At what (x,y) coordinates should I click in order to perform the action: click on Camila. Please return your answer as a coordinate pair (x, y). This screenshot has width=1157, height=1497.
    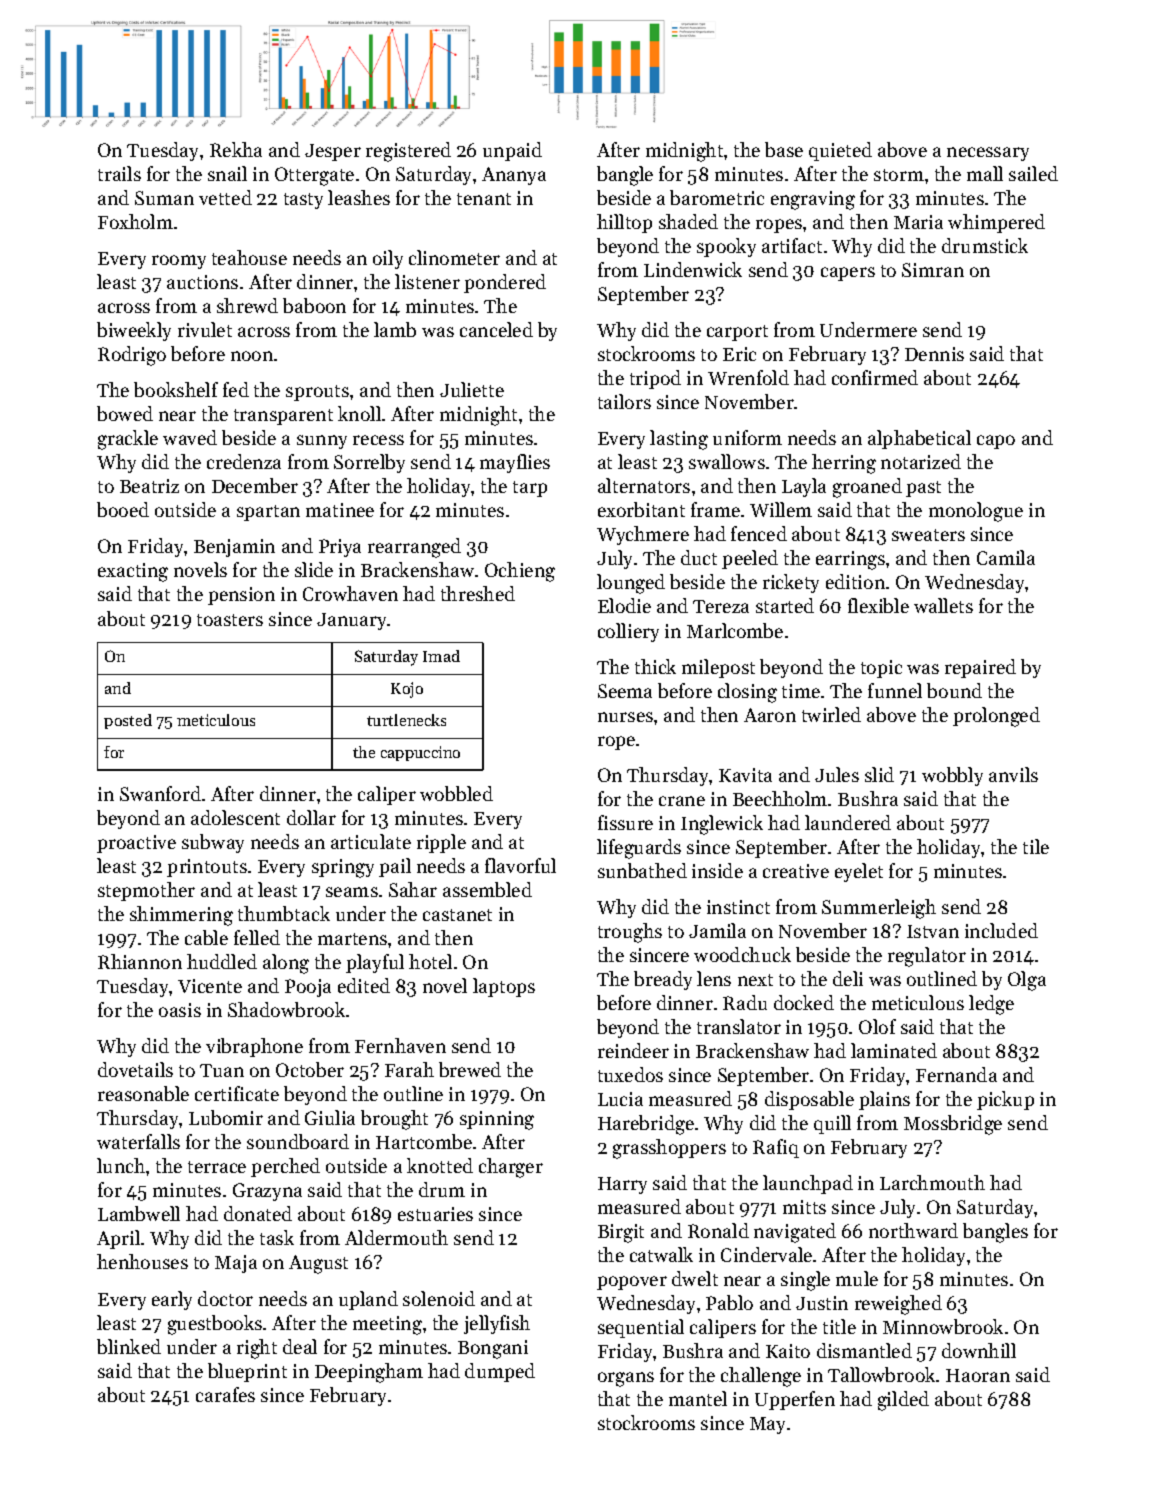
    Looking at the image, I should click on (1006, 557).
